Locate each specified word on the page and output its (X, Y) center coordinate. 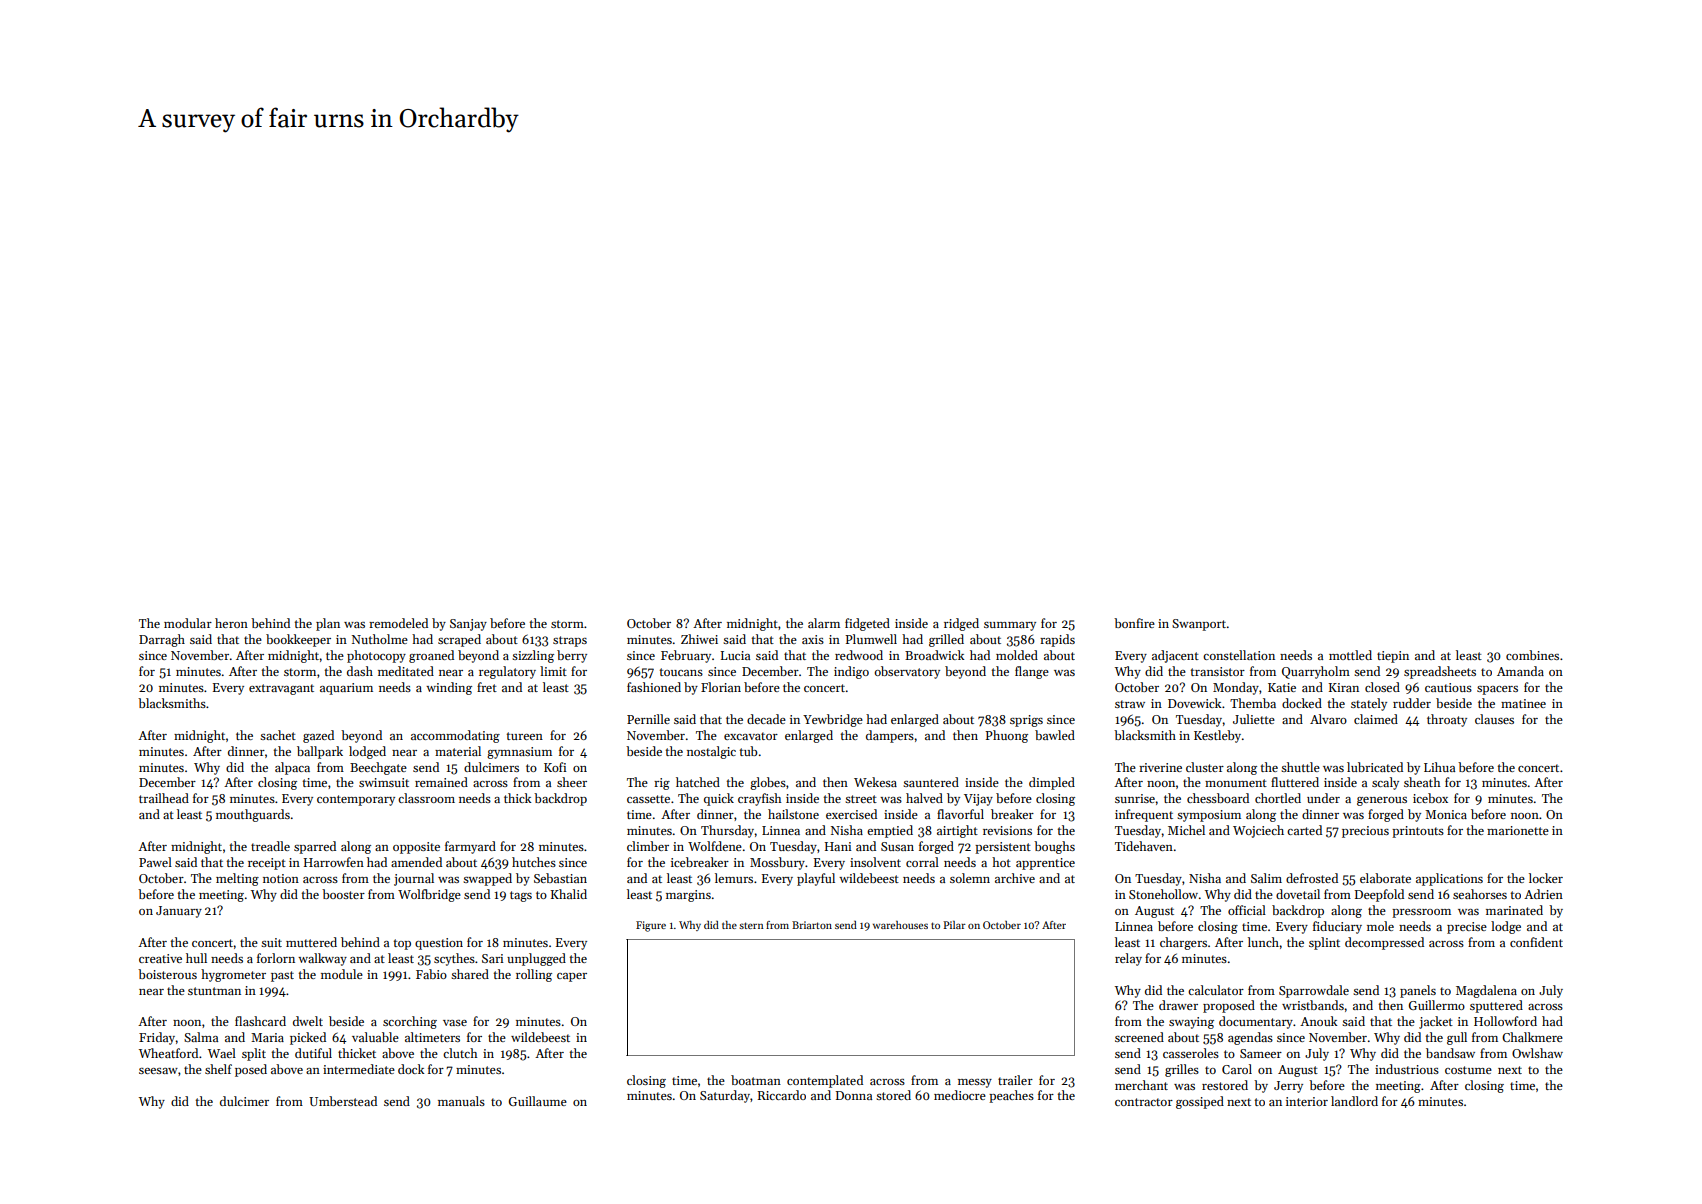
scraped (459, 640)
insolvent (875, 862)
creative (160, 958)
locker (1546, 878)
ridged (961, 624)
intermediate (359, 1069)
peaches (1011, 1096)
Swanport (1199, 625)
